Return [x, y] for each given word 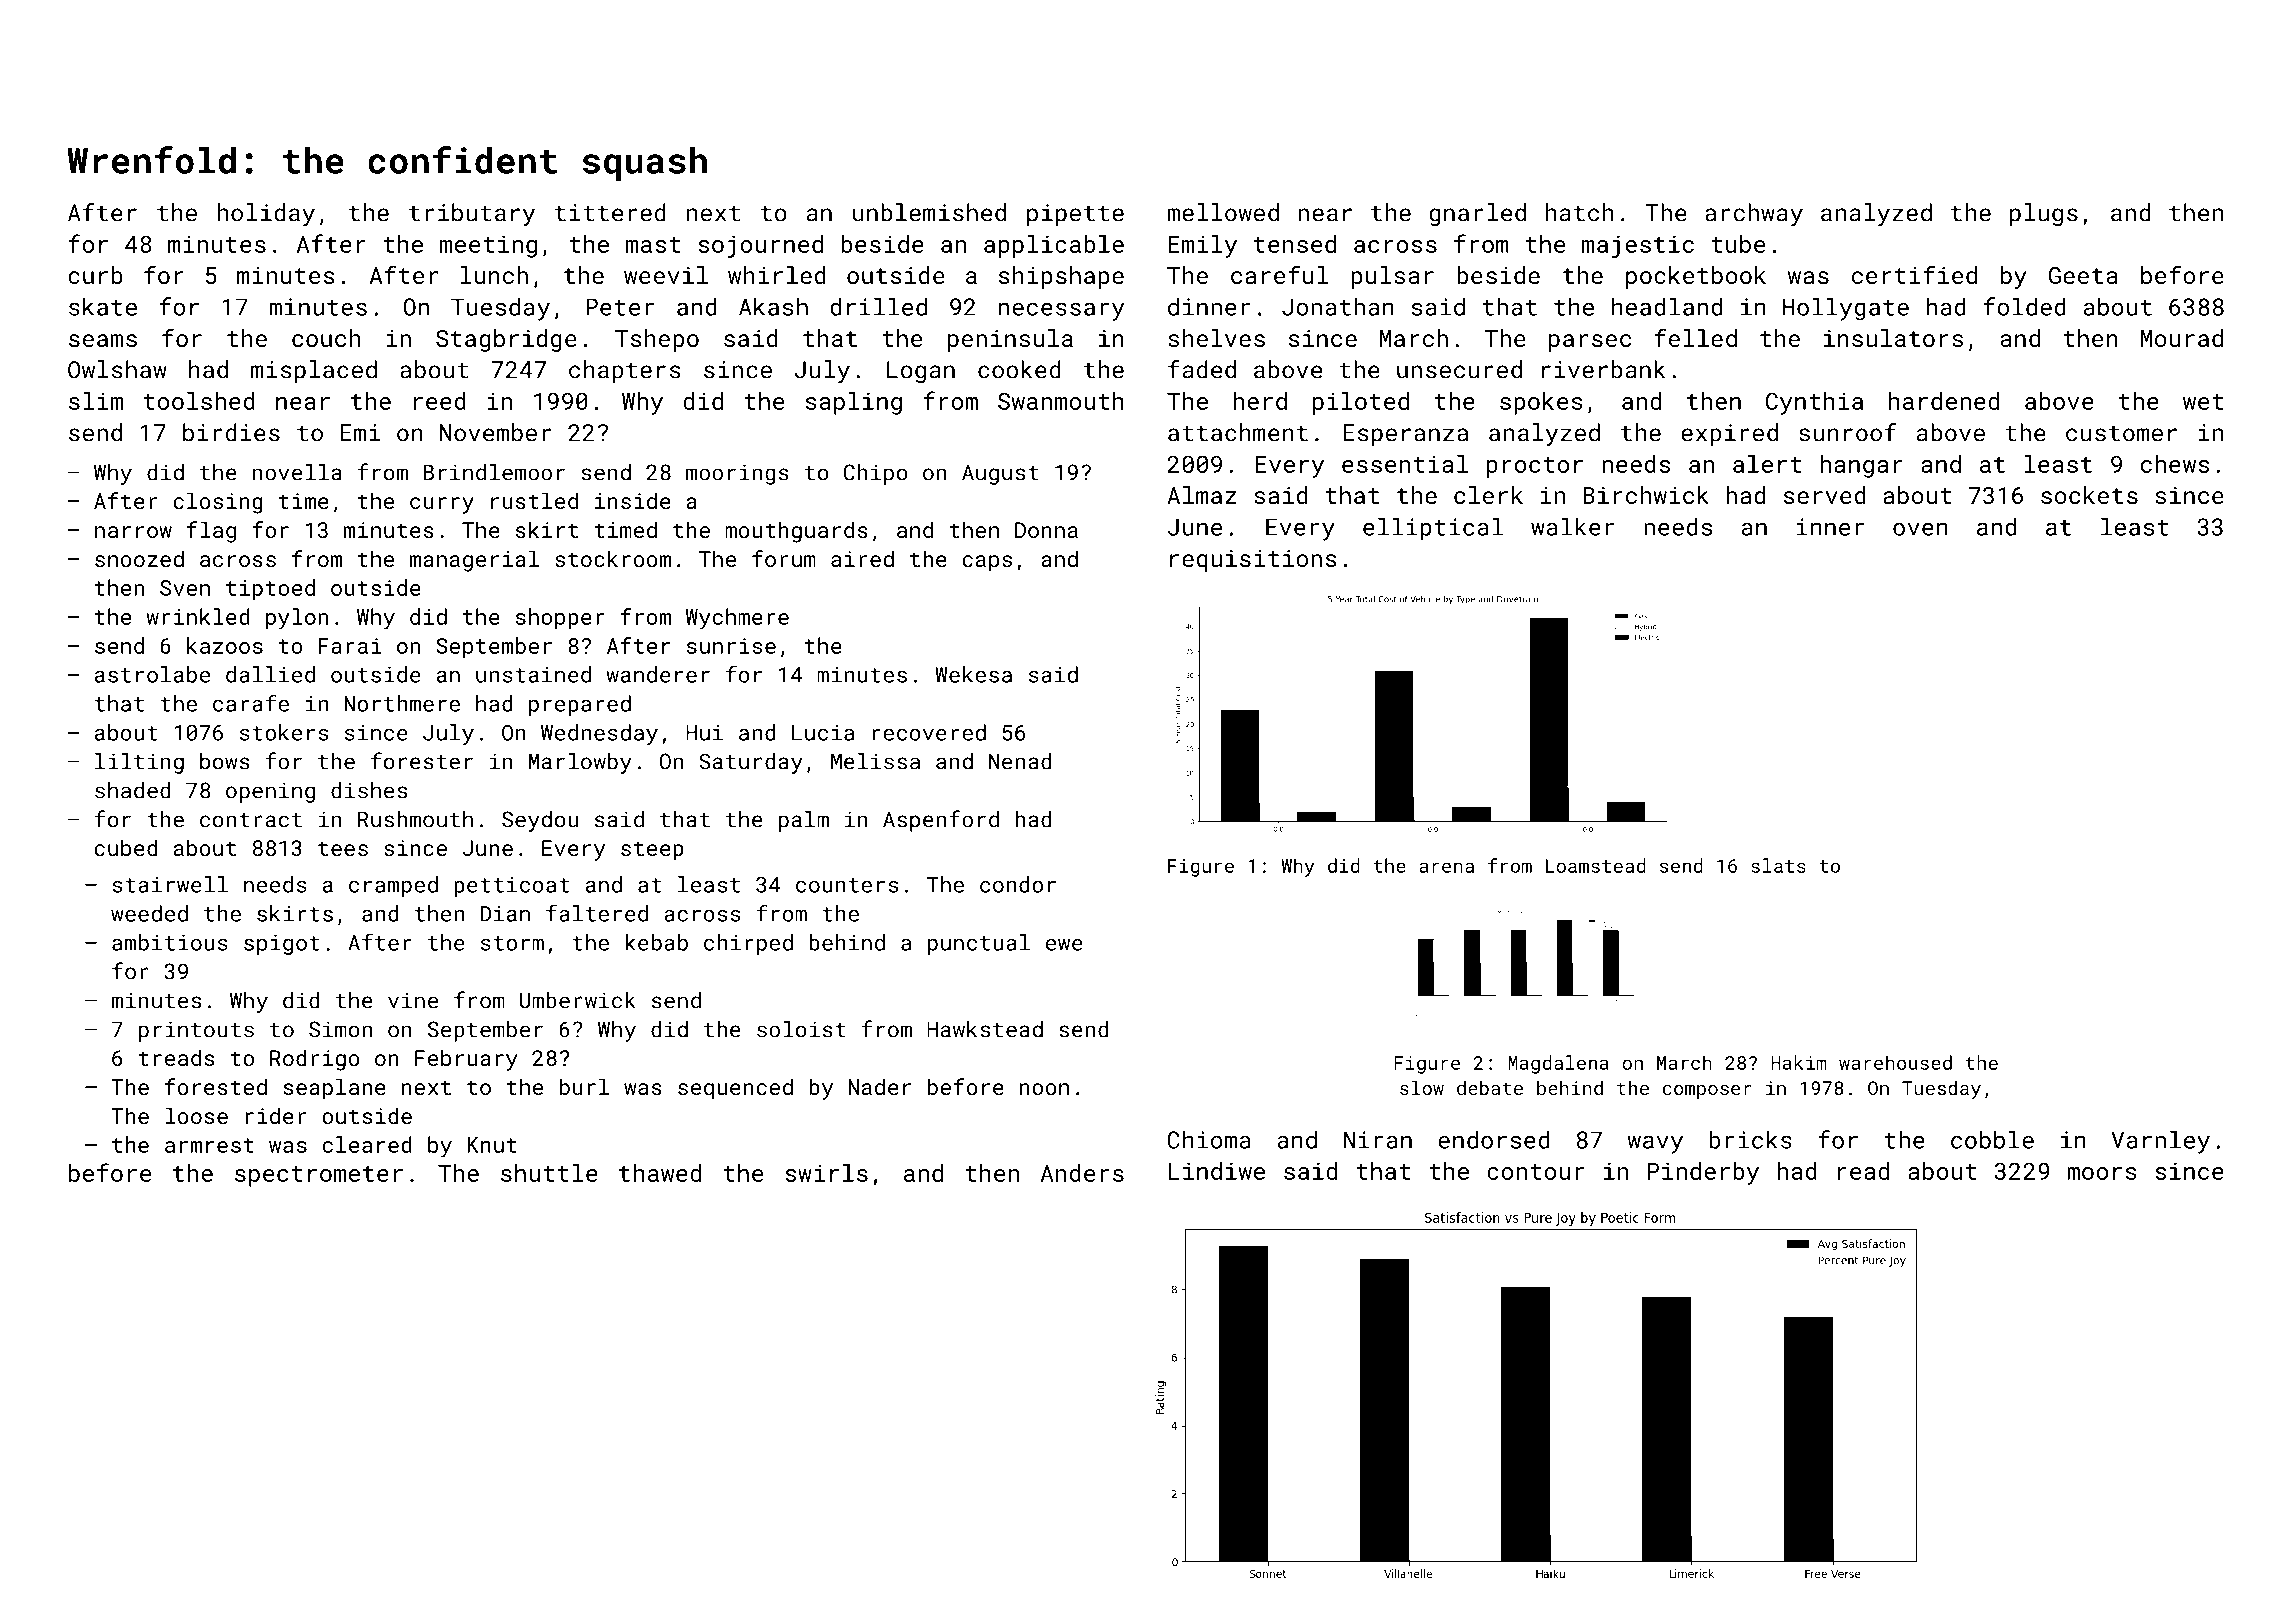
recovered [929, 732]
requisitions [1253, 561]
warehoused [1895, 1062]
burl [584, 1086]
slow [1422, 1087]
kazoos [225, 645]
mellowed [1223, 212]
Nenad [1020, 761]
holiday [266, 215]
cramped [393, 886]
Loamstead [1596, 865]
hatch [1579, 212]
